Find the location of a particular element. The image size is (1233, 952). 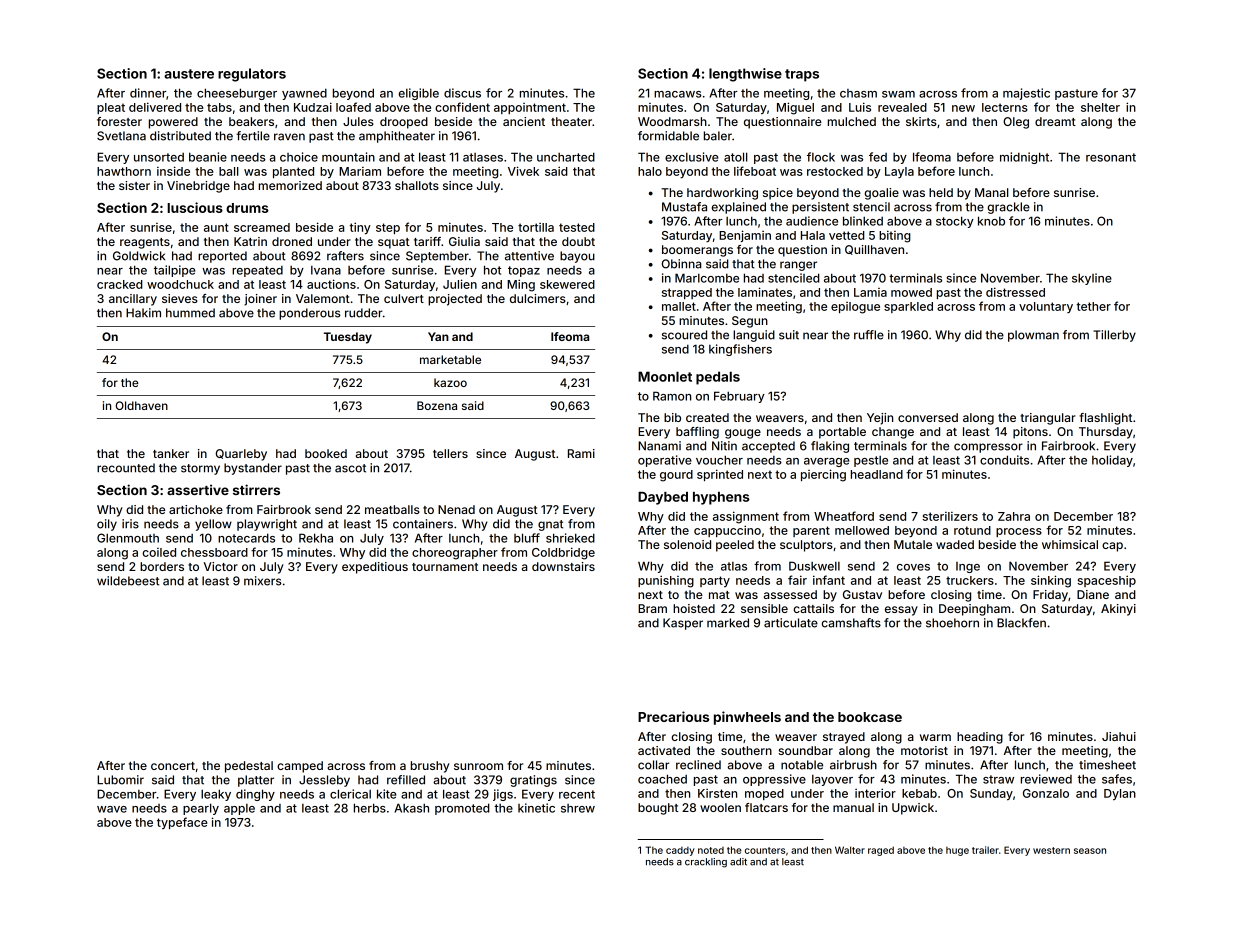

Jules is located at coordinates (358, 121).
